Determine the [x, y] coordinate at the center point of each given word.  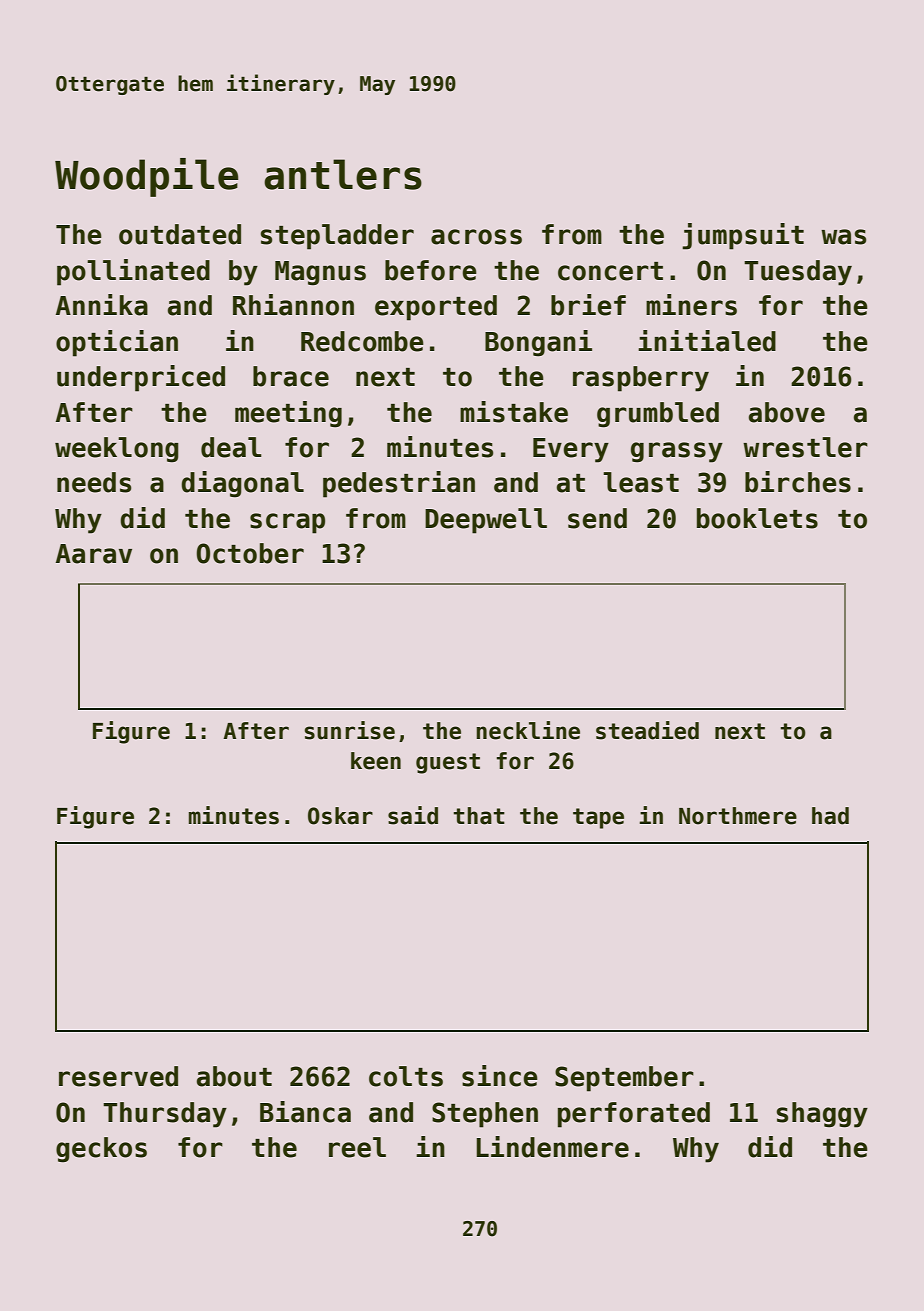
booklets [757, 518]
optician [117, 343]
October [250, 553]
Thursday [165, 1115]
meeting [288, 414]
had [830, 816]
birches [798, 482]
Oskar [340, 816]
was [843, 237]
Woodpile [147, 177]
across [476, 237]
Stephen [485, 1115]
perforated [634, 1115]
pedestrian [399, 484]
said [413, 815]
